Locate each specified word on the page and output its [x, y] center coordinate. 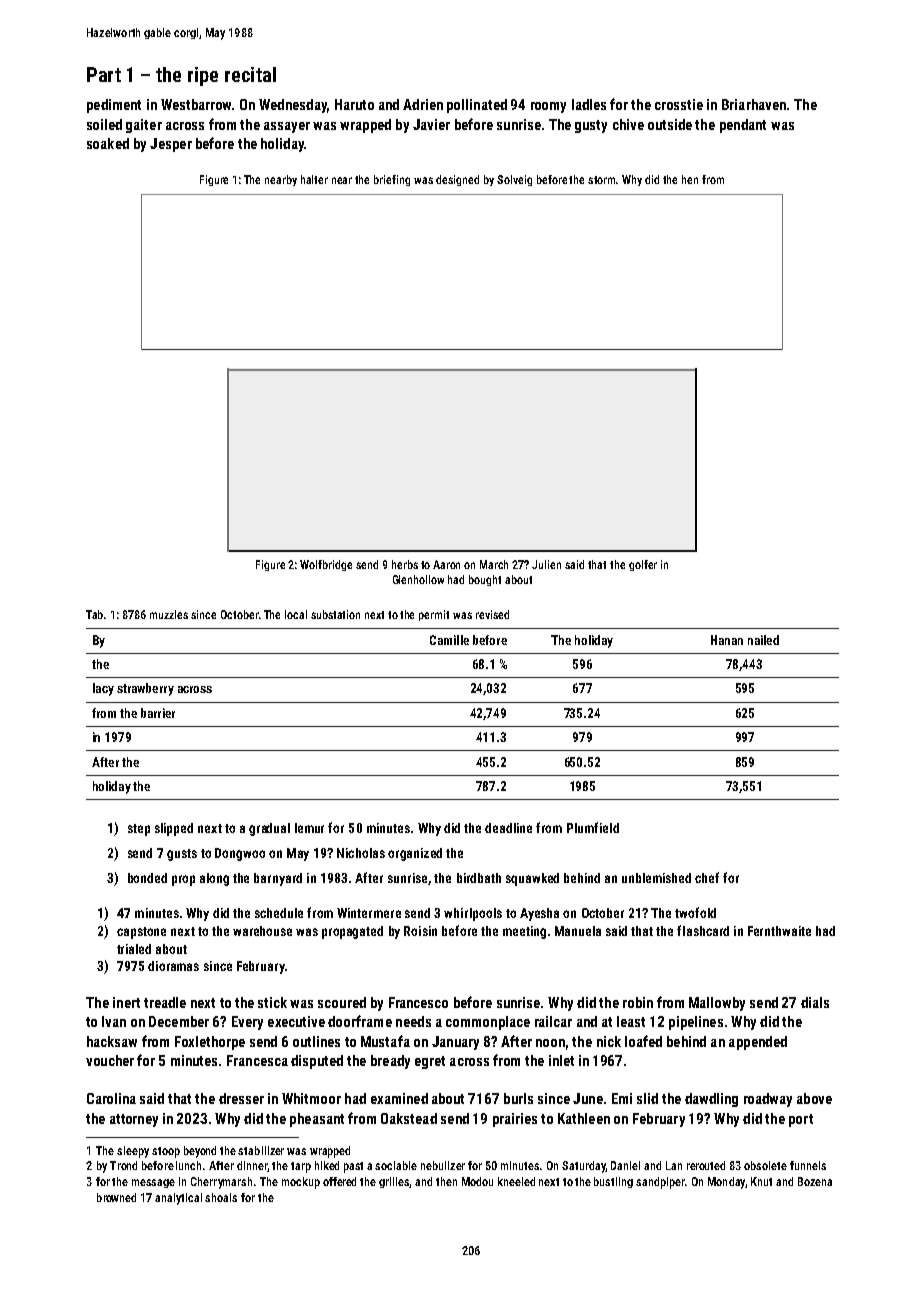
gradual [269, 829]
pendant [743, 126]
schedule [279, 913]
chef [707, 877]
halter [314, 179]
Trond [123, 1165]
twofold [695, 912]
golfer [643, 565]
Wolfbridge [326, 565]
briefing [392, 180]
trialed [134, 949]
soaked [108, 143]
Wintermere [369, 913]
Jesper [171, 145]
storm [602, 180]
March [494, 564]
